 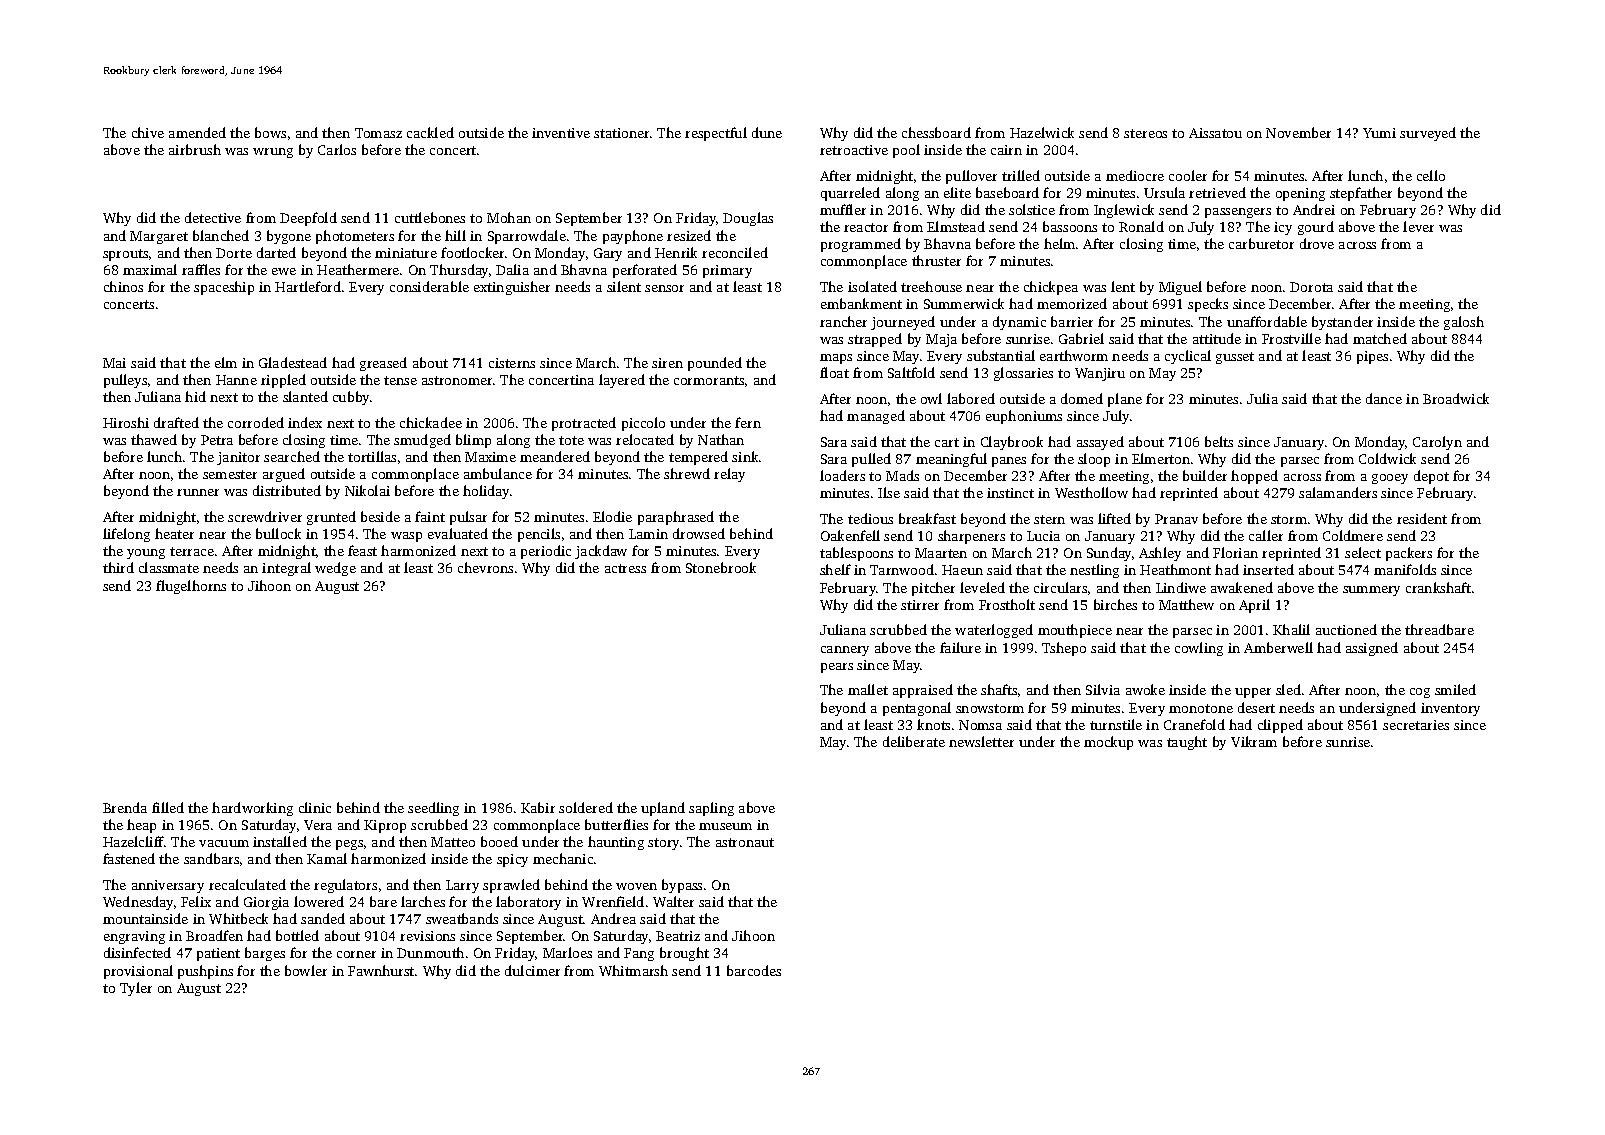 What do you see at coordinates (917, 709) in the document?
I see `pentagonal` at bounding box center [917, 709].
